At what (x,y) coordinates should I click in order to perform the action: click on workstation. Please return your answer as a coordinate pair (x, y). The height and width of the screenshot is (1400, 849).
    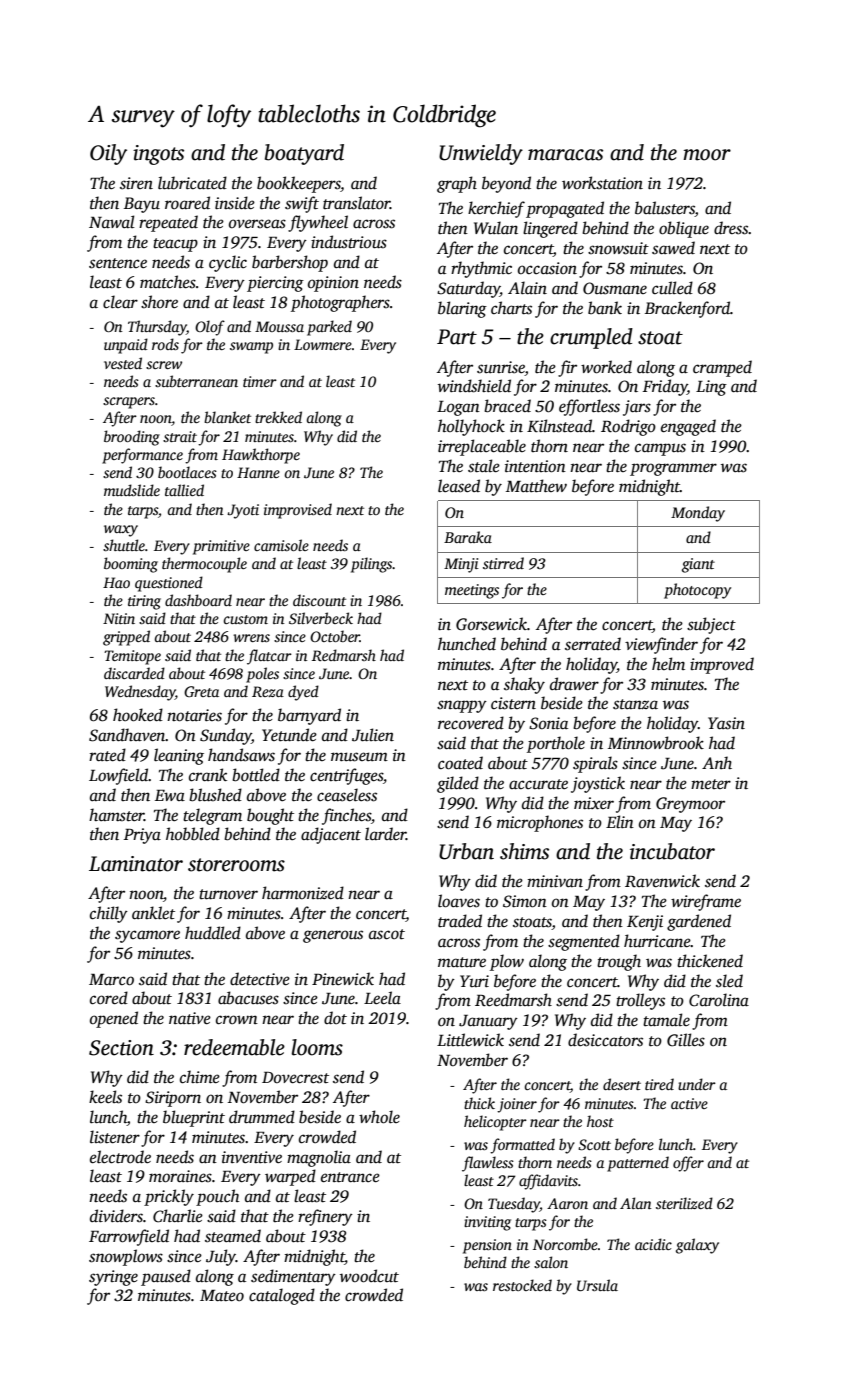
    Looking at the image, I should click on (602, 183).
